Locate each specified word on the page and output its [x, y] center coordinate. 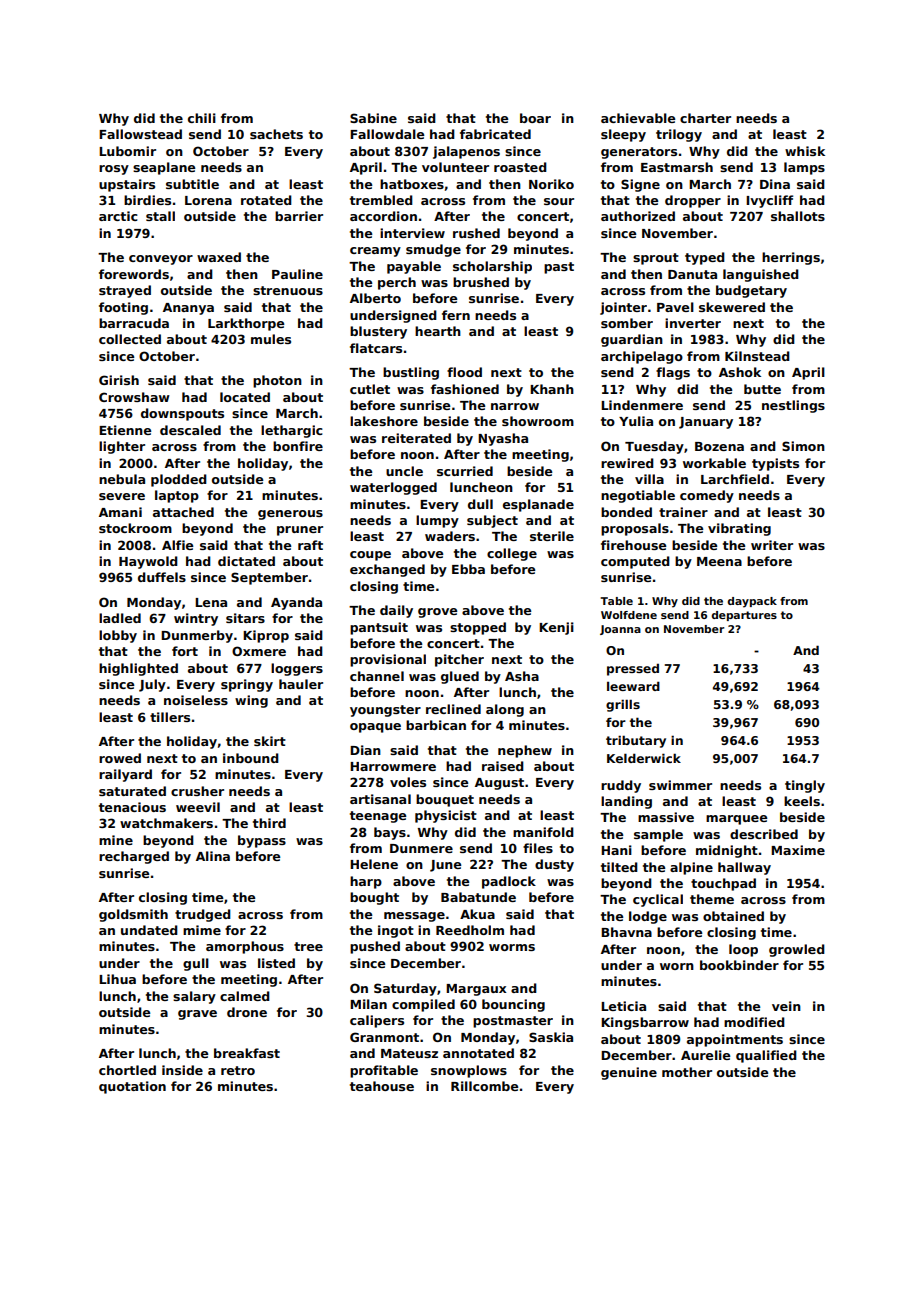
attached [183, 512]
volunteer [455, 167]
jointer [623, 308]
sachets [276, 134]
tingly [805, 786]
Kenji [556, 628]
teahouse [382, 1086]
